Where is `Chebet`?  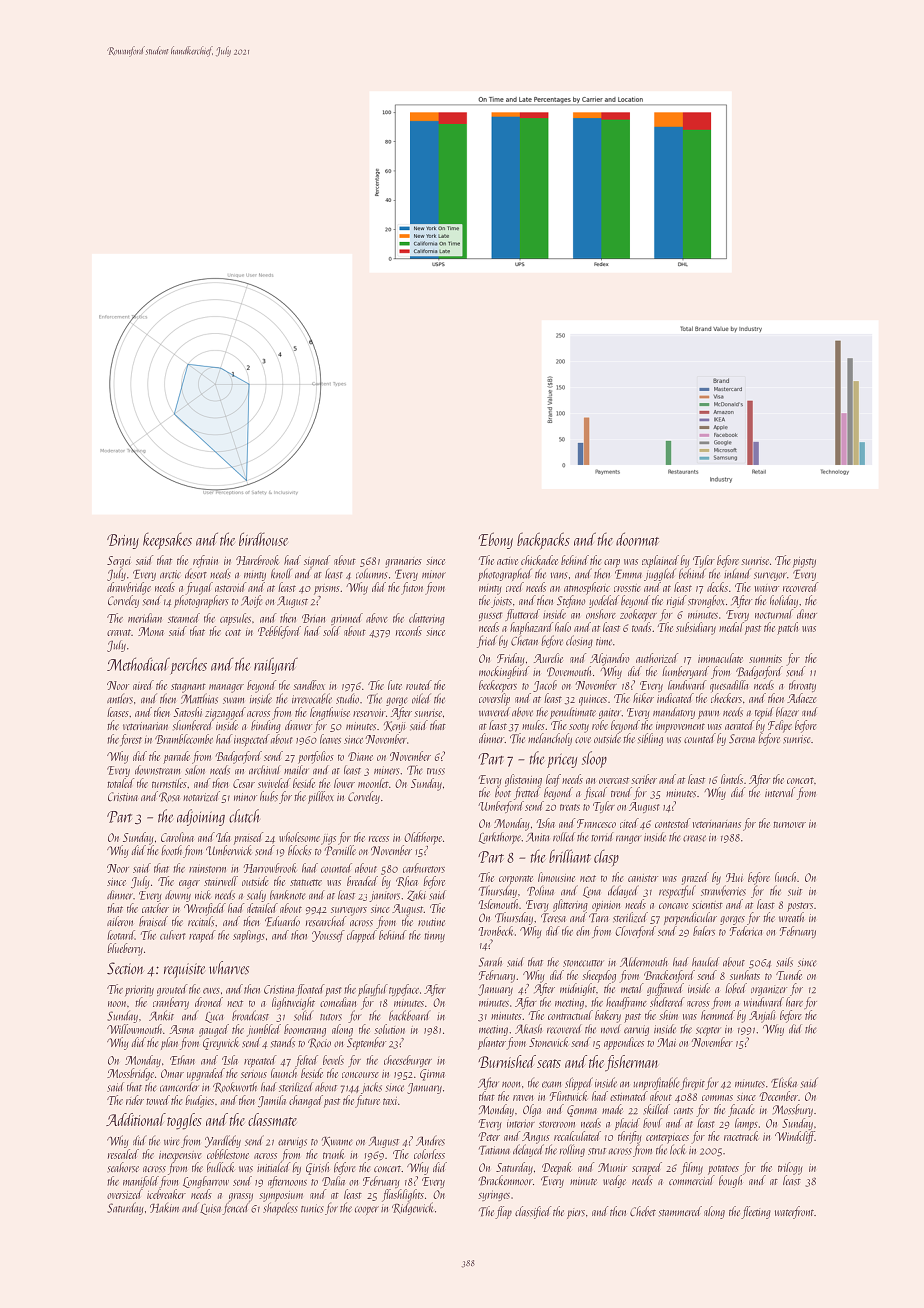 Chebet is located at coordinates (643, 1211).
